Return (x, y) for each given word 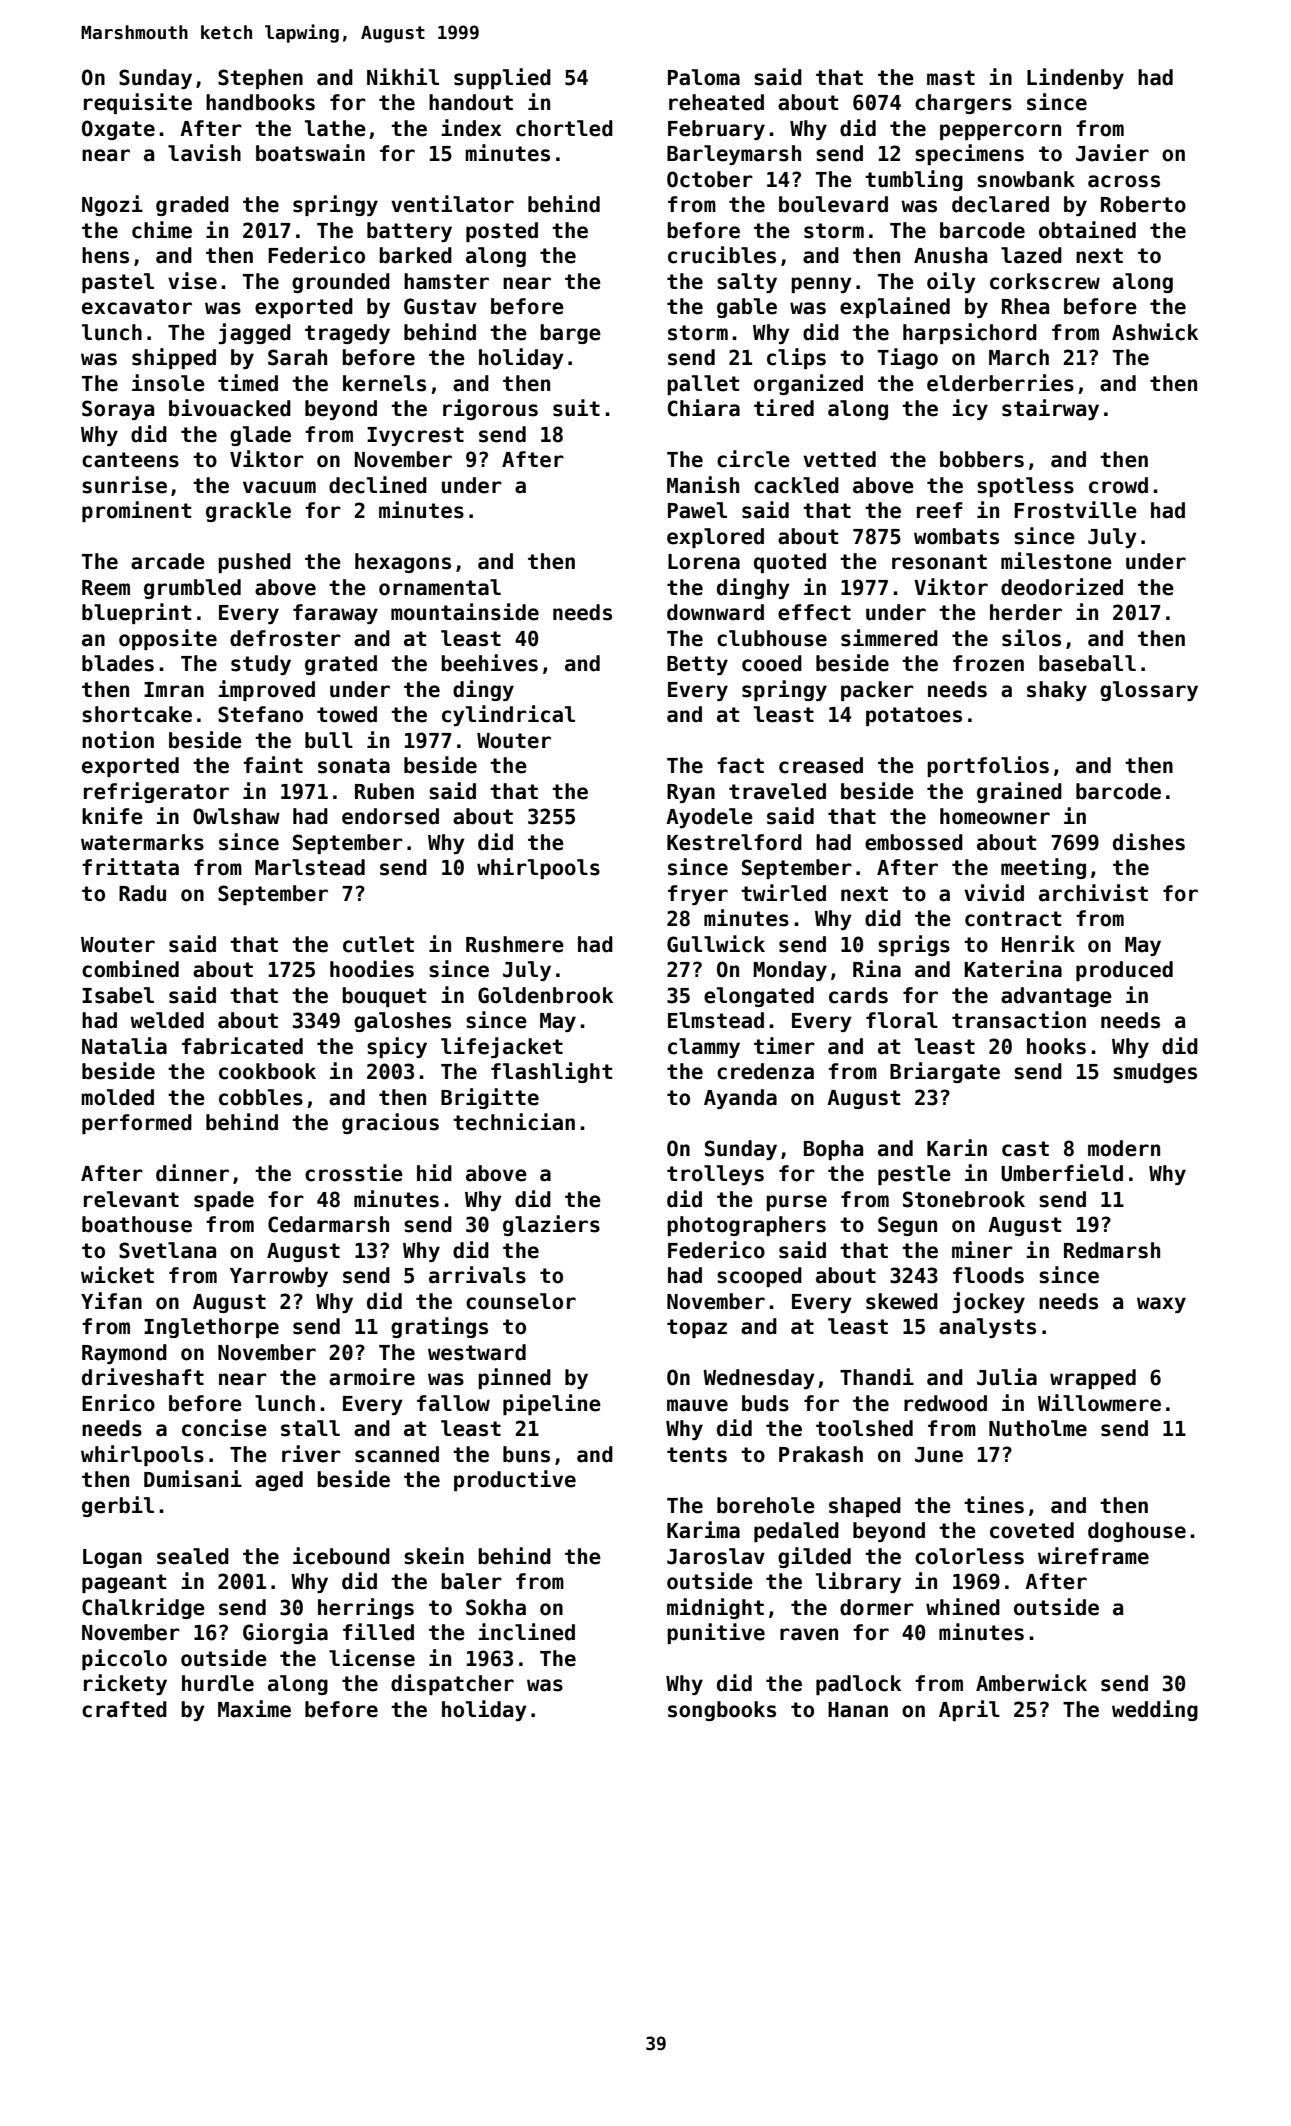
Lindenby (1075, 78)
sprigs (914, 945)
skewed (902, 1301)
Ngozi (112, 205)
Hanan (858, 1710)
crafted (124, 1709)
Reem (106, 588)
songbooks (722, 1711)
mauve (697, 1405)
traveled (777, 791)
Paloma (704, 77)
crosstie (354, 1173)
